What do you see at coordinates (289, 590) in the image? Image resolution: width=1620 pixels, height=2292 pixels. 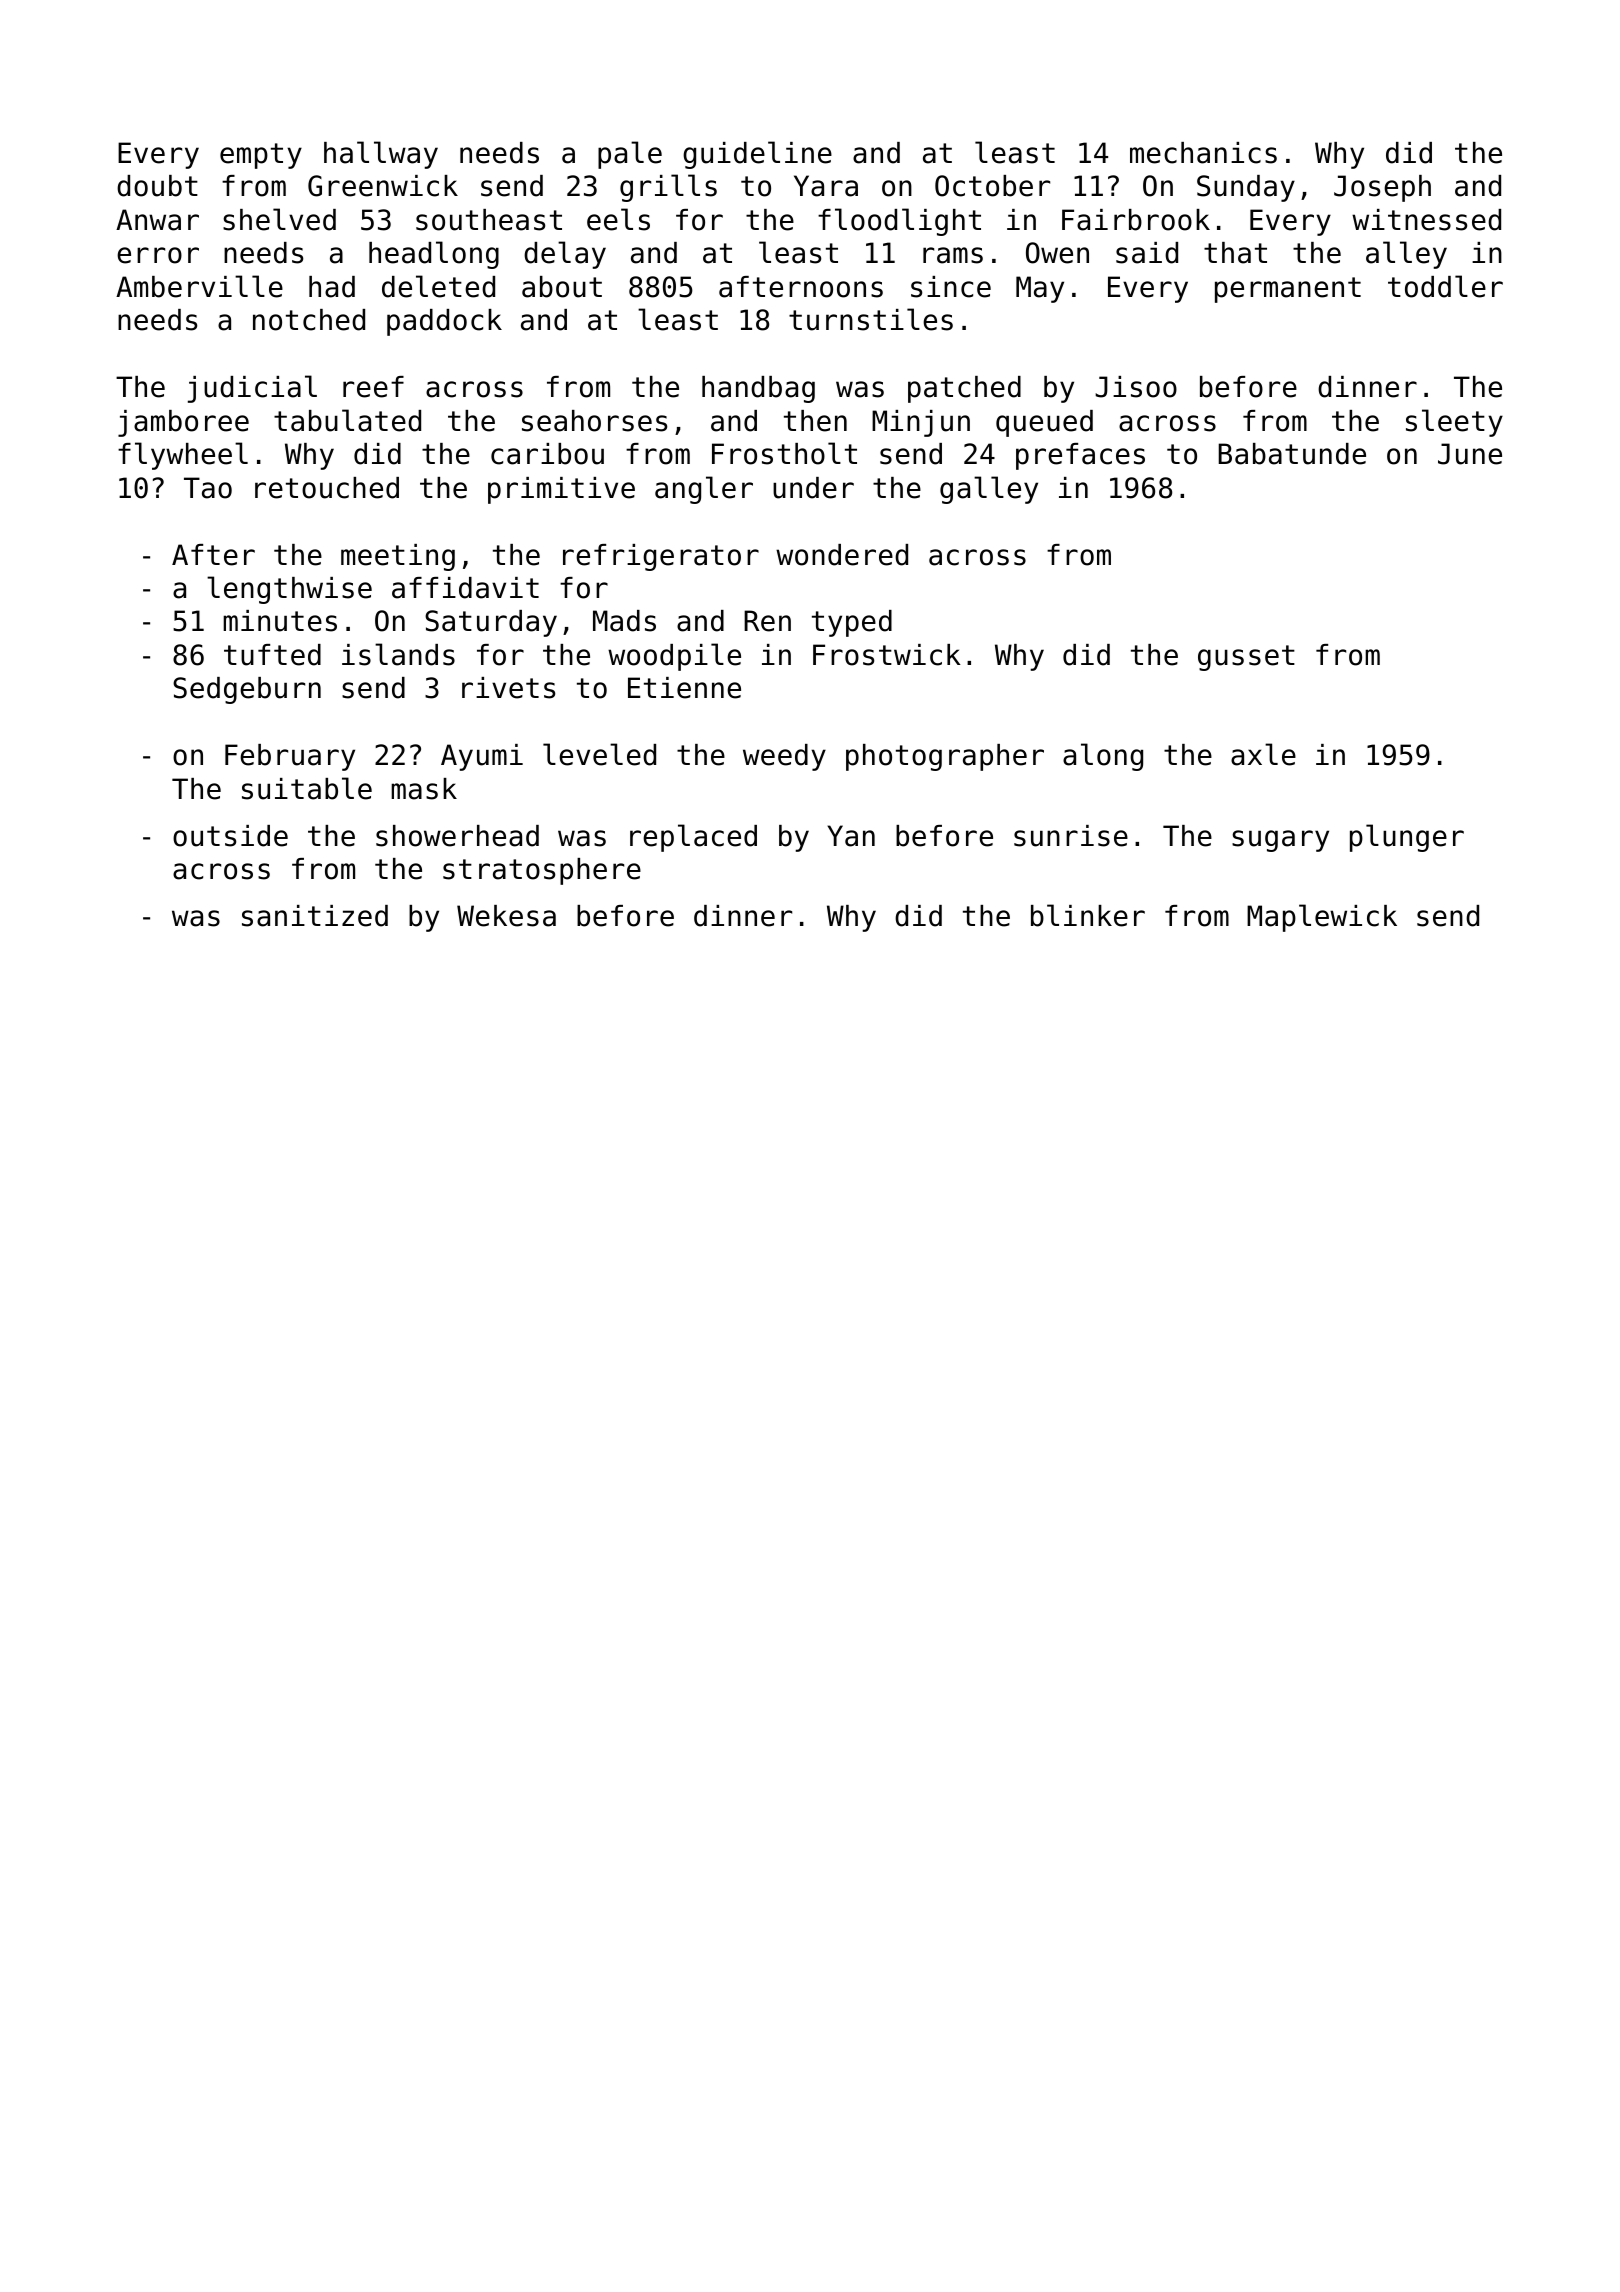 I see `lengthwise` at bounding box center [289, 590].
